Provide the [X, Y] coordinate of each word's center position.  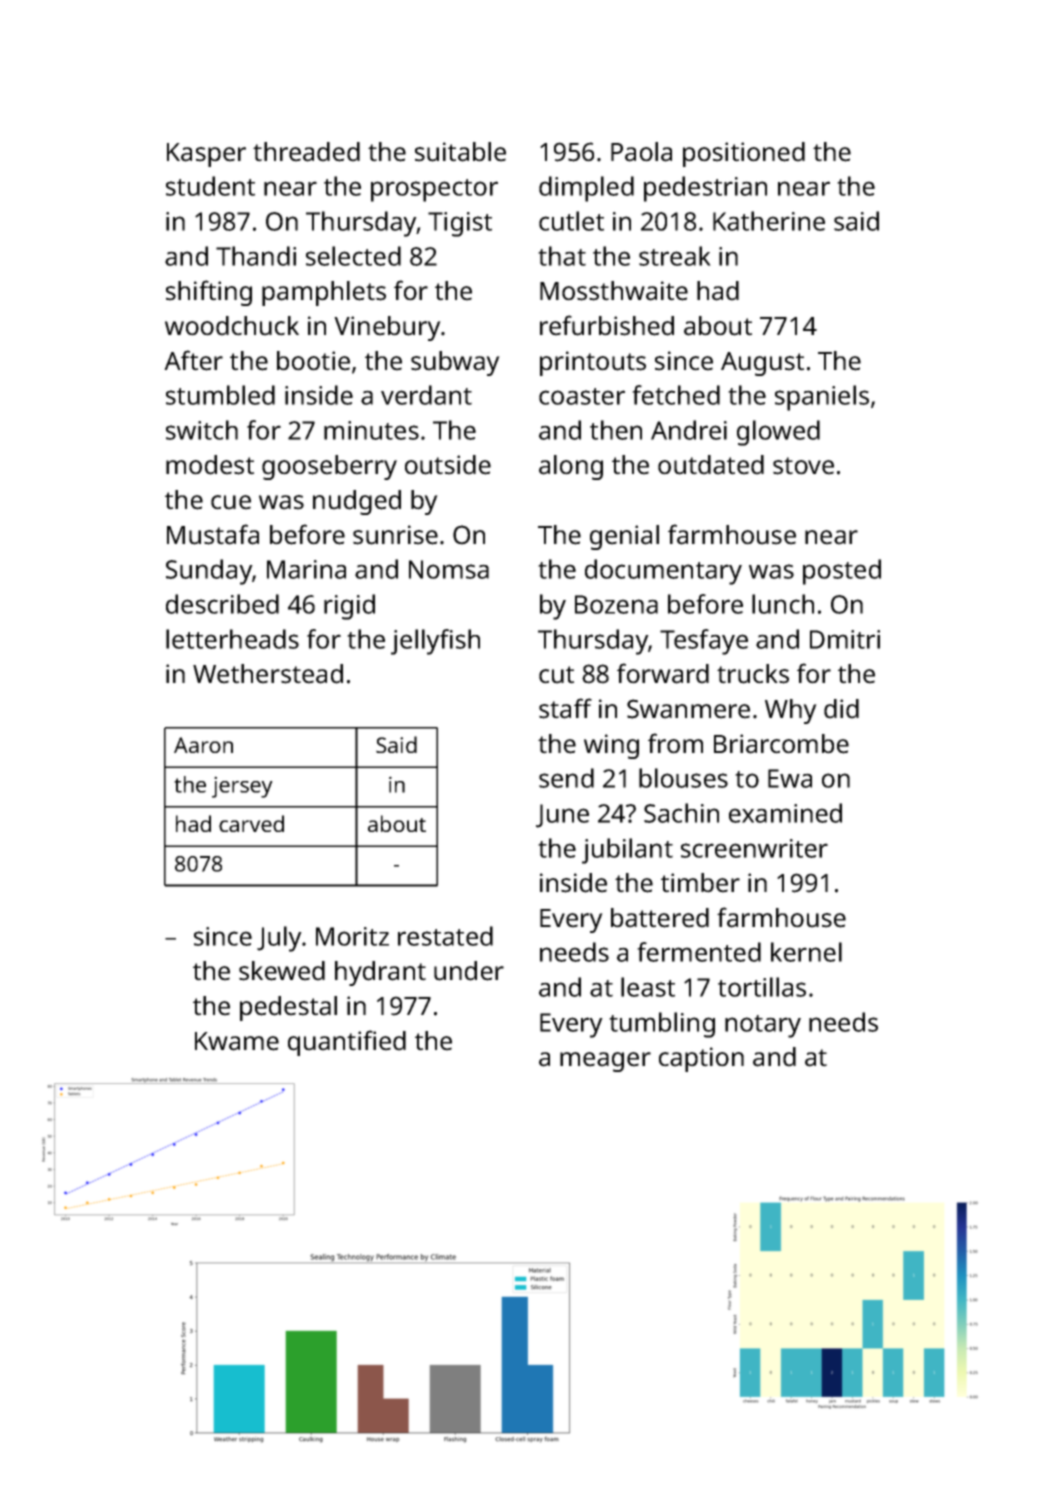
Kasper [206, 155]
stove [803, 466]
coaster [582, 396]
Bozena [616, 604]
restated [445, 936]
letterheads [232, 639]
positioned [744, 154]
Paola [641, 152]
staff [565, 708]
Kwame [237, 1041]
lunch [783, 604]
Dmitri [845, 639]
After [193, 360]
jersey [242, 787]
